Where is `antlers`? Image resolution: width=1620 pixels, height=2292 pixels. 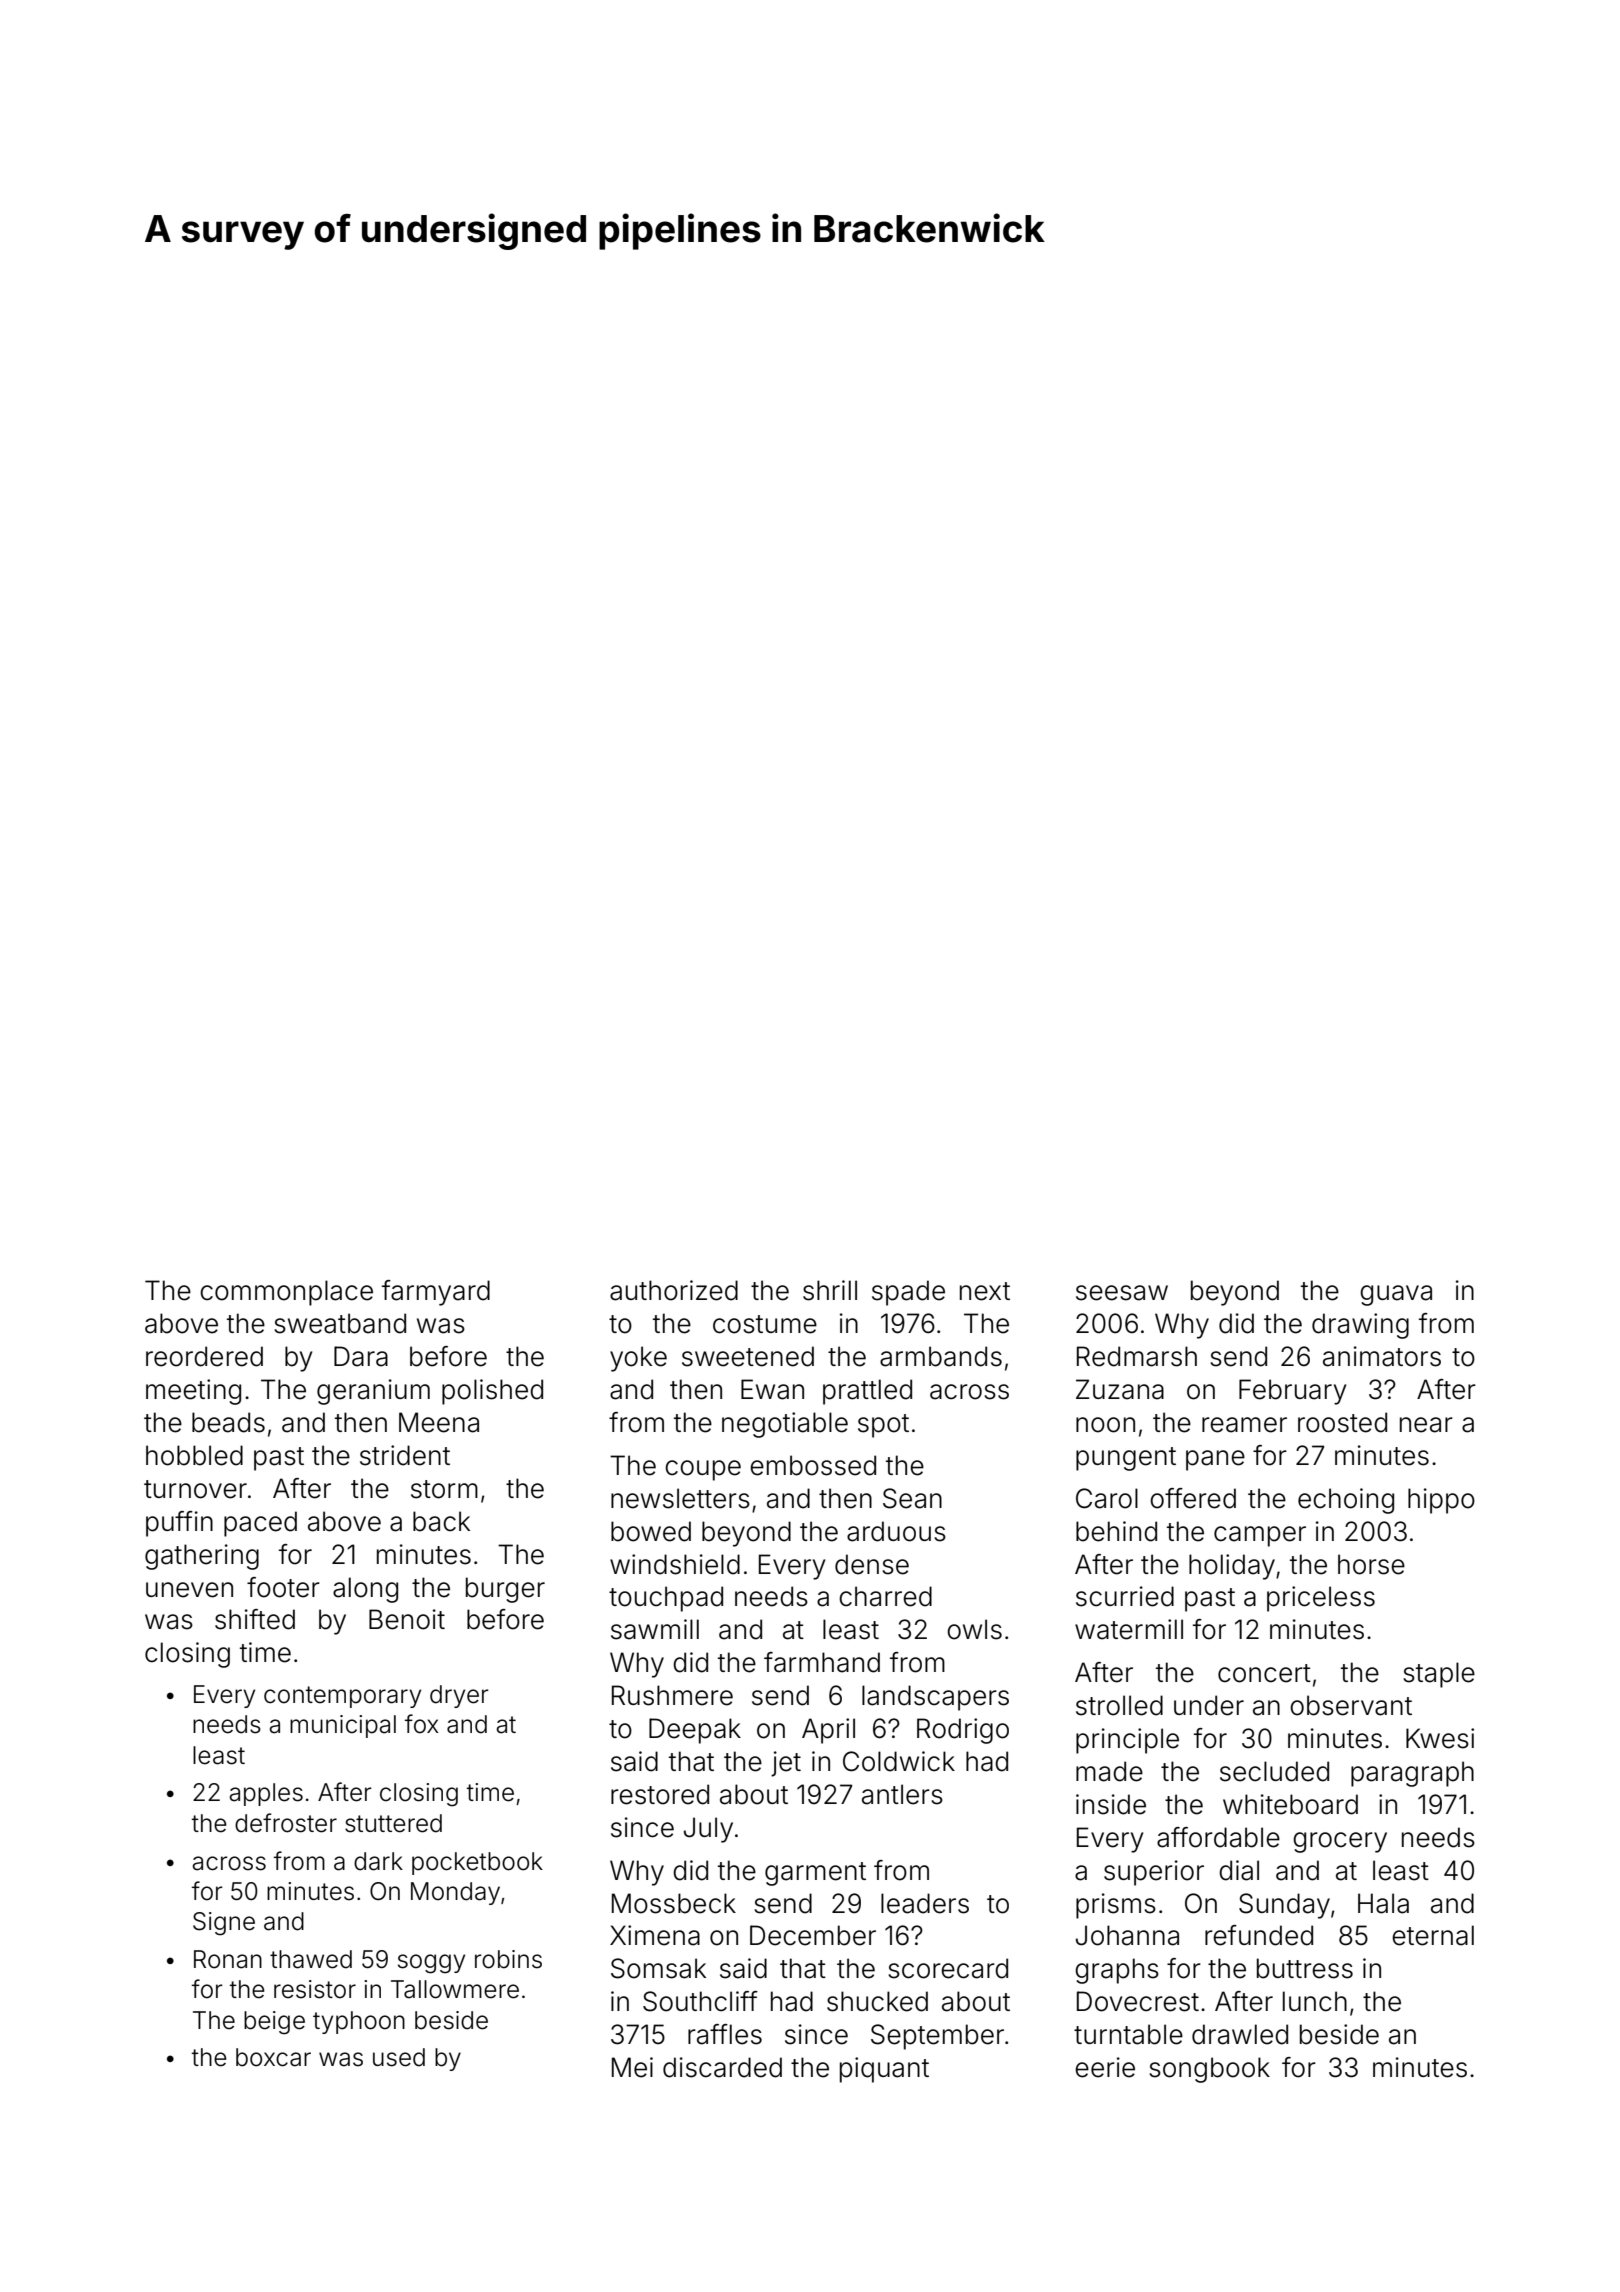 antlers is located at coordinates (902, 1794).
